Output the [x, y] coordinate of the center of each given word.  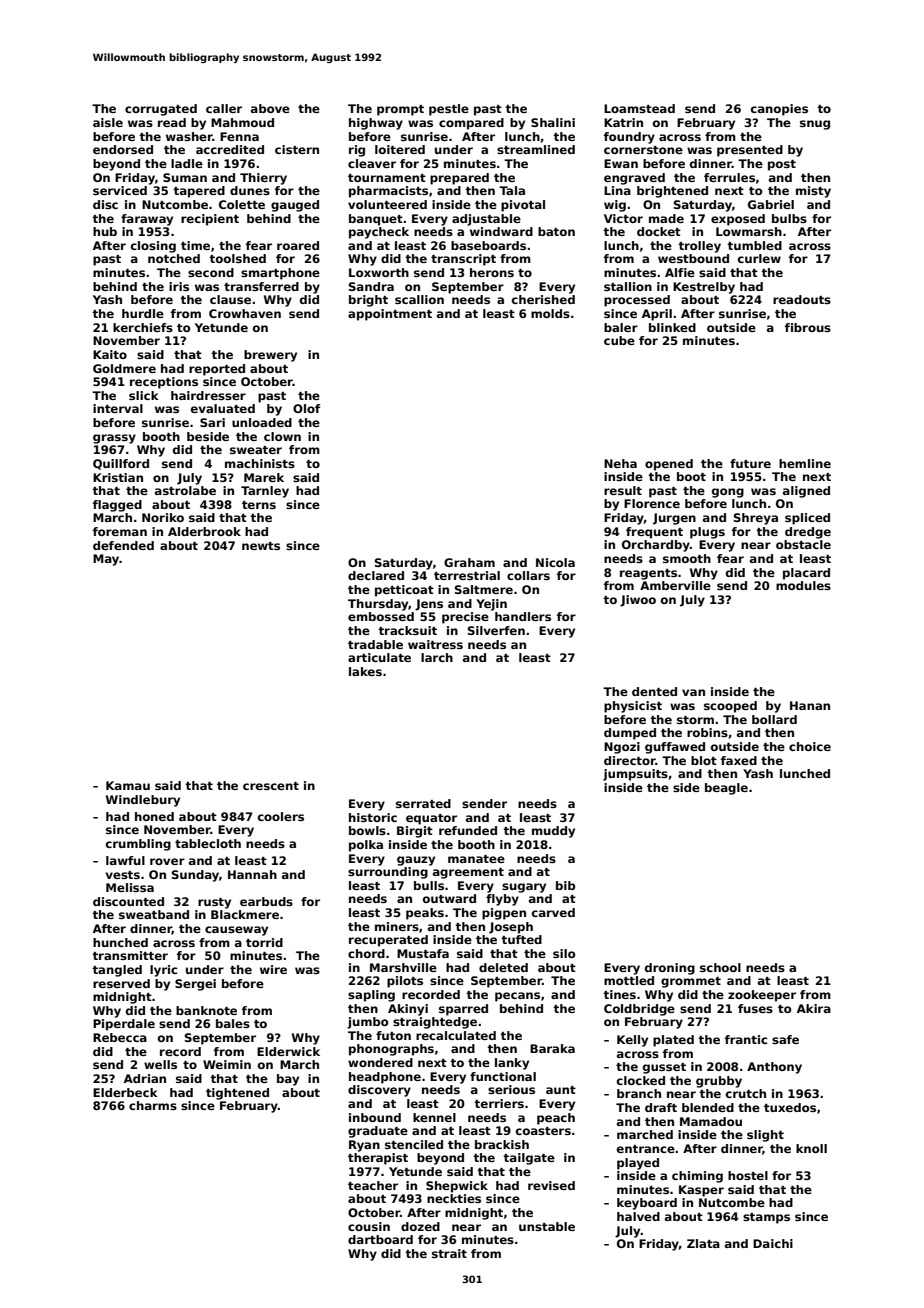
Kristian [118, 477]
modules [803, 585]
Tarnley [265, 492]
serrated [423, 803]
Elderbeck [125, 1092]
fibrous [808, 327]
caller [224, 108]
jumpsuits [635, 775]
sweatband [154, 914]
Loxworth [379, 272]
